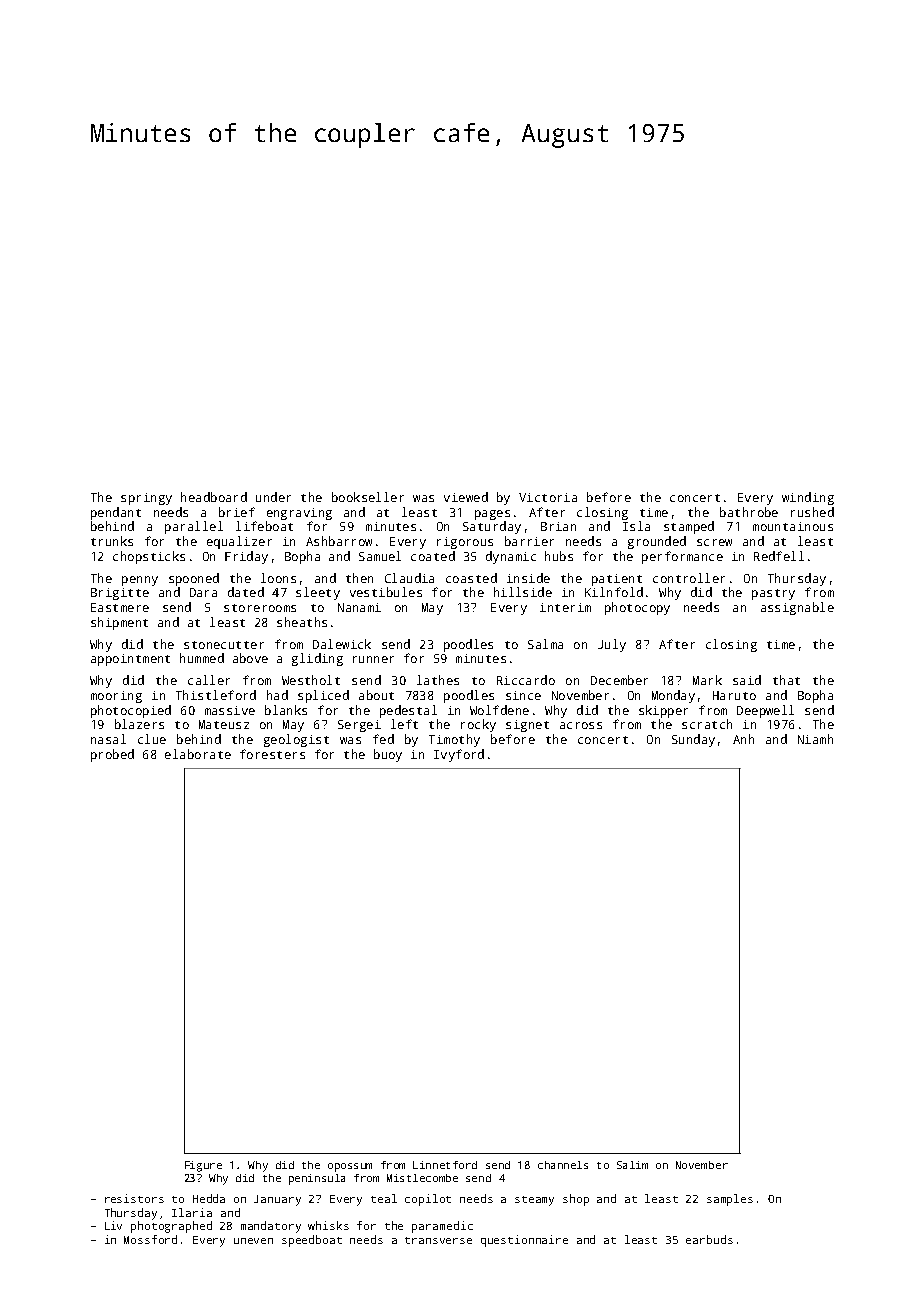 This screenshot has height=1308, width=924. What do you see at coordinates (246, 557) in the screenshot?
I see `Friday` at bounding box center [246, 557].
